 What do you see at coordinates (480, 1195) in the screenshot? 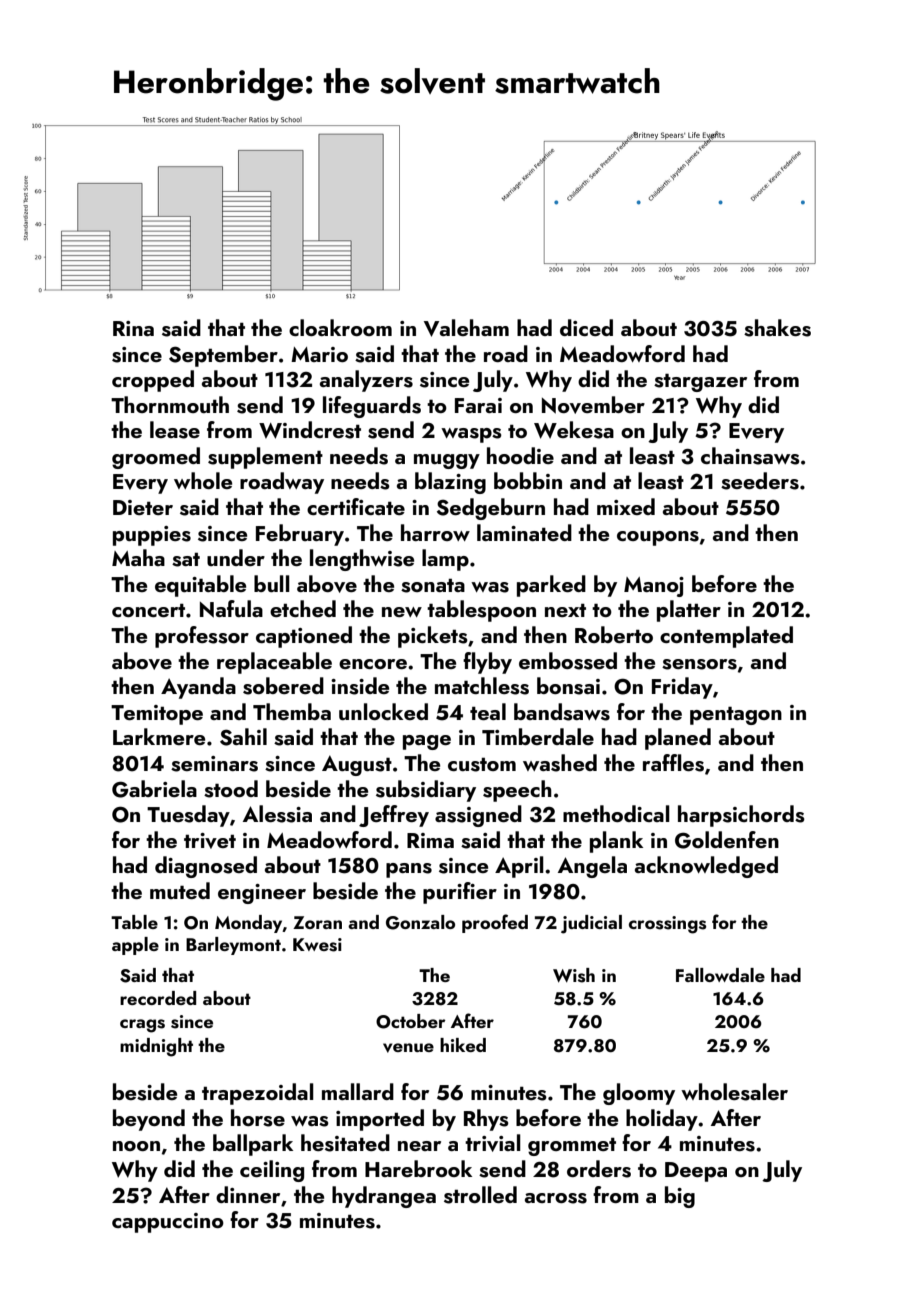
I see `strolled` at bounding box center [480, 1195].
